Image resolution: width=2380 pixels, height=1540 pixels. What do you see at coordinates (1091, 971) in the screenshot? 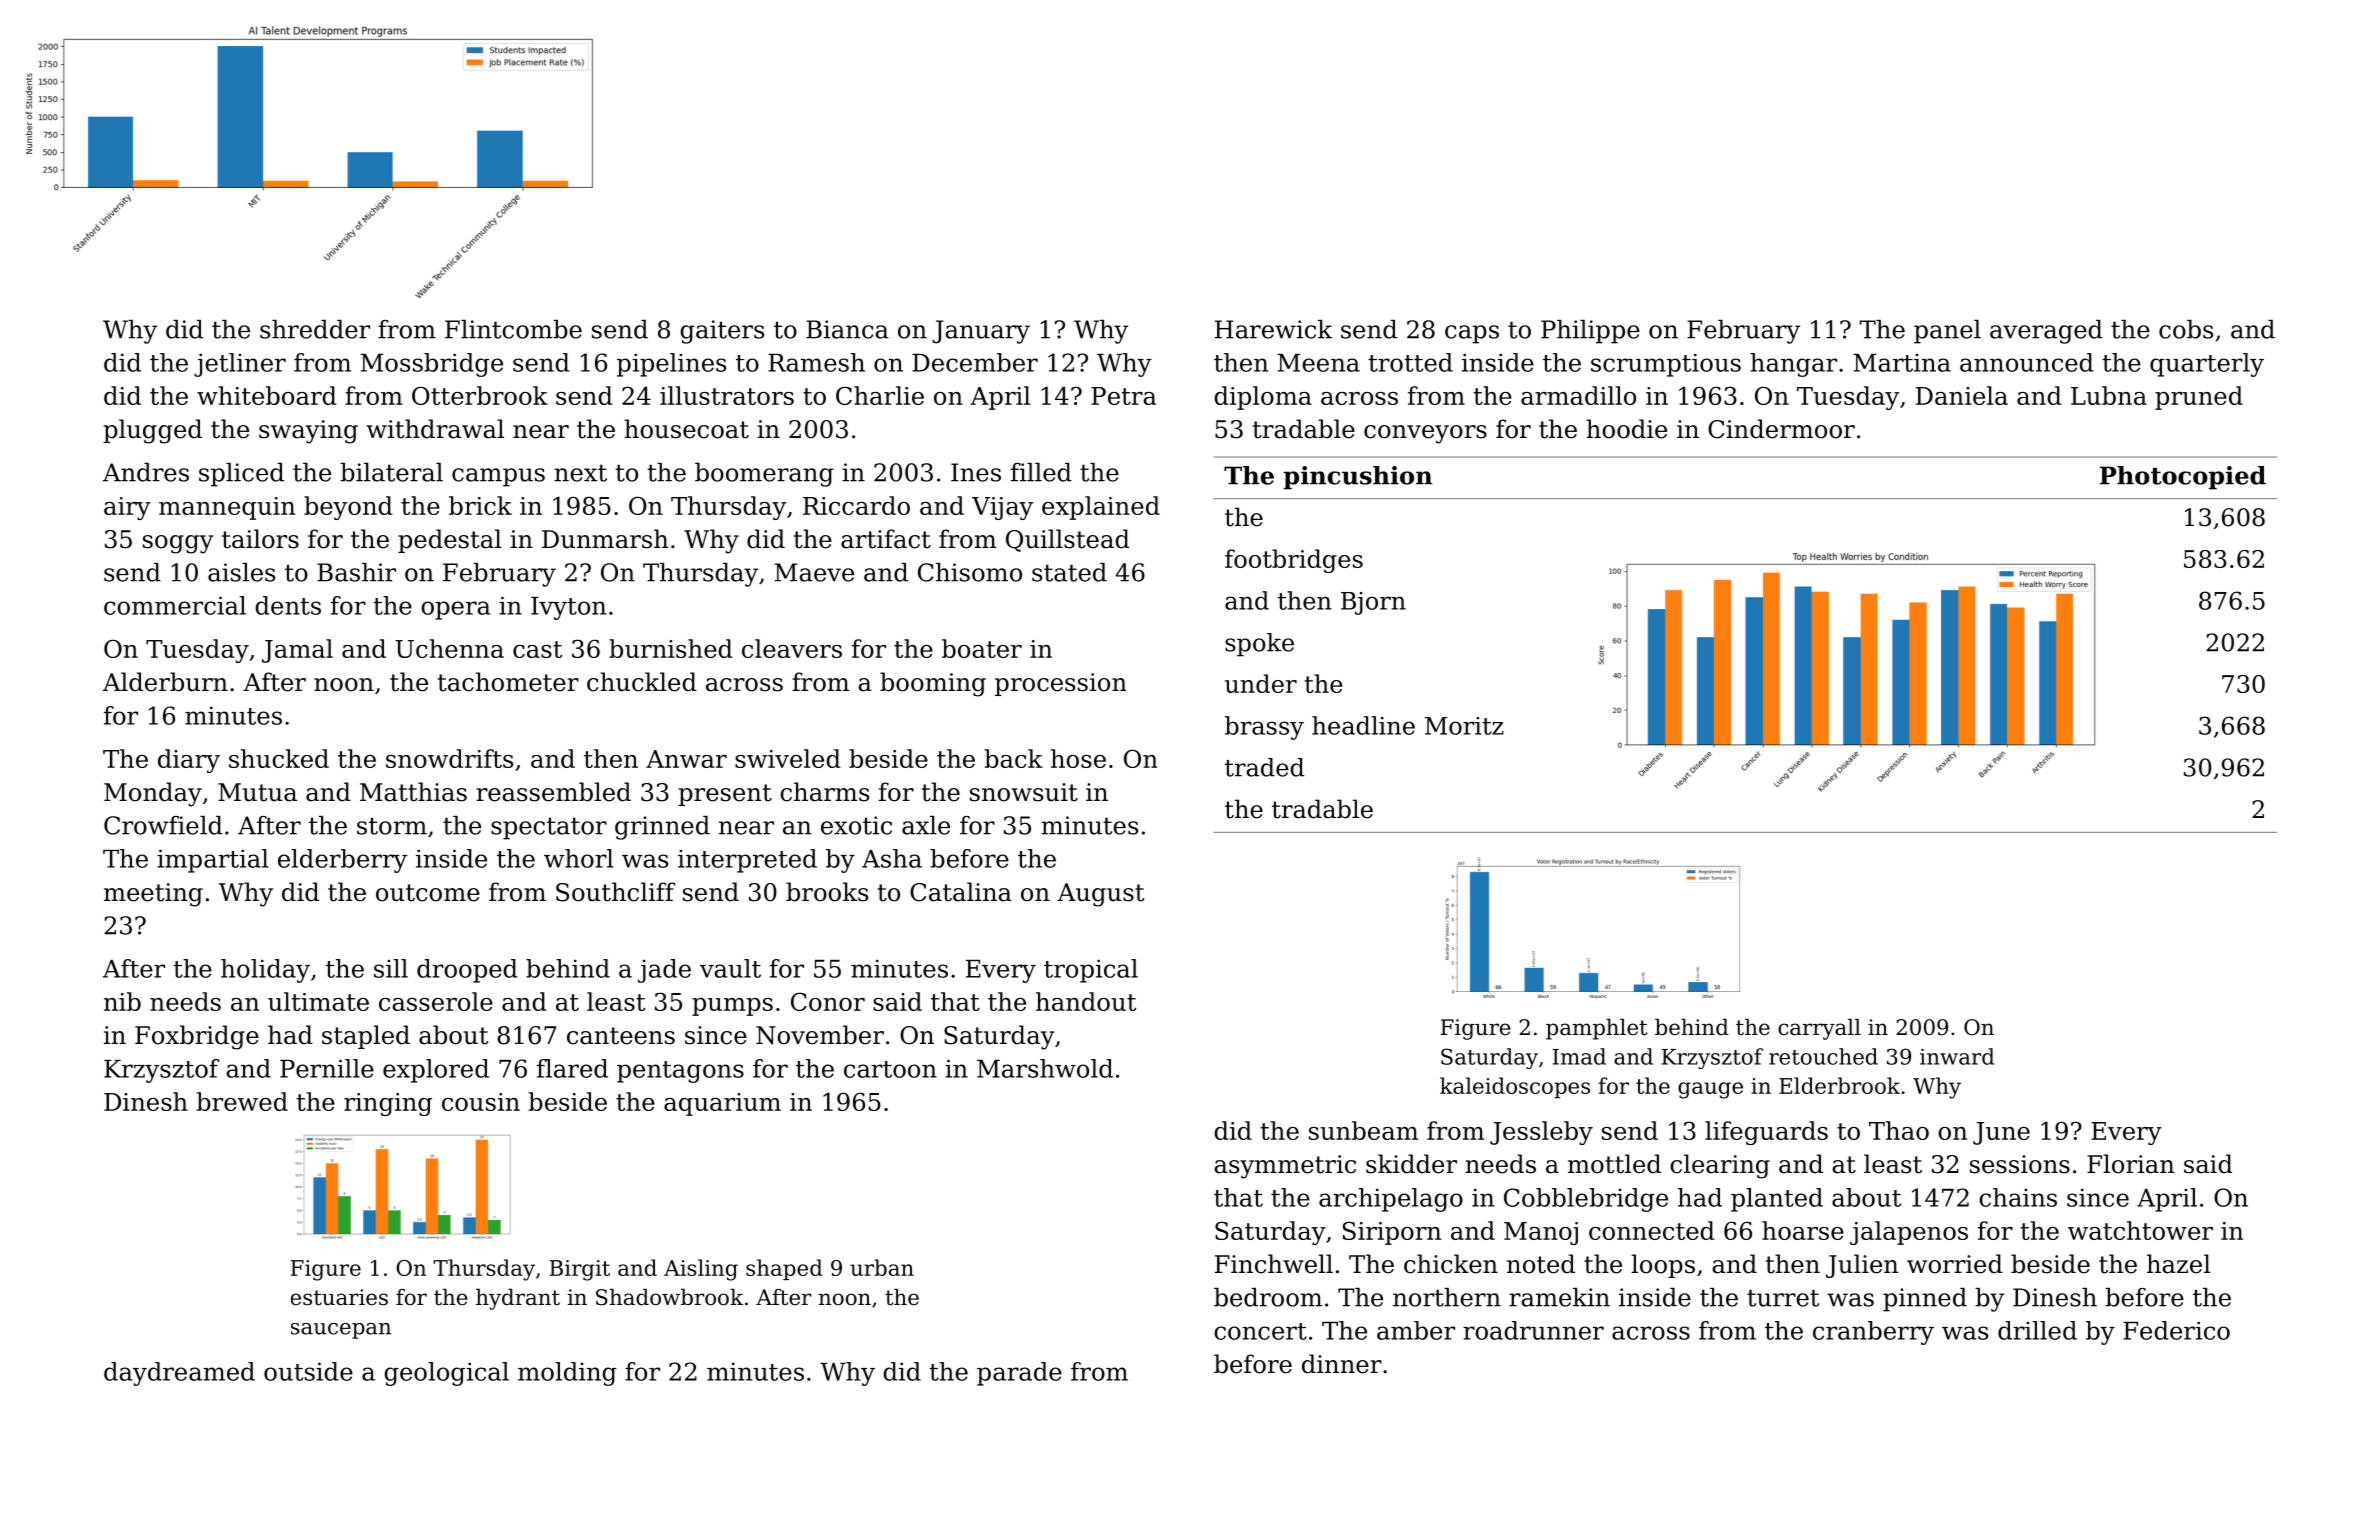
I see `tropical` at bounding box center [1091, 971].
